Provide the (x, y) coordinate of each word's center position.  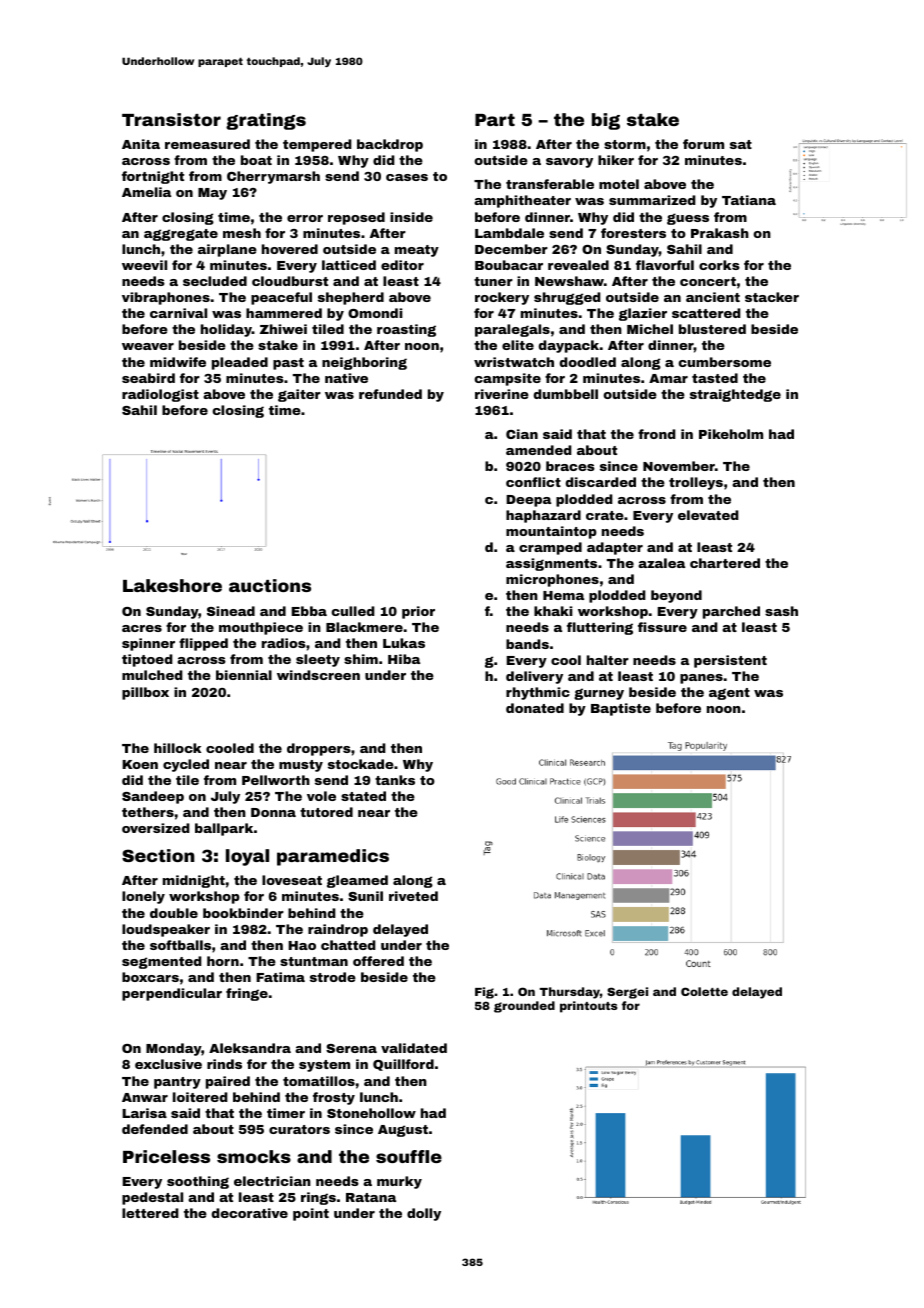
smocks (254, 1156)
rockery (502, 298)
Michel (650, 329)
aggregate (181, 235)
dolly (424, 1214)
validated (414, 1048)
